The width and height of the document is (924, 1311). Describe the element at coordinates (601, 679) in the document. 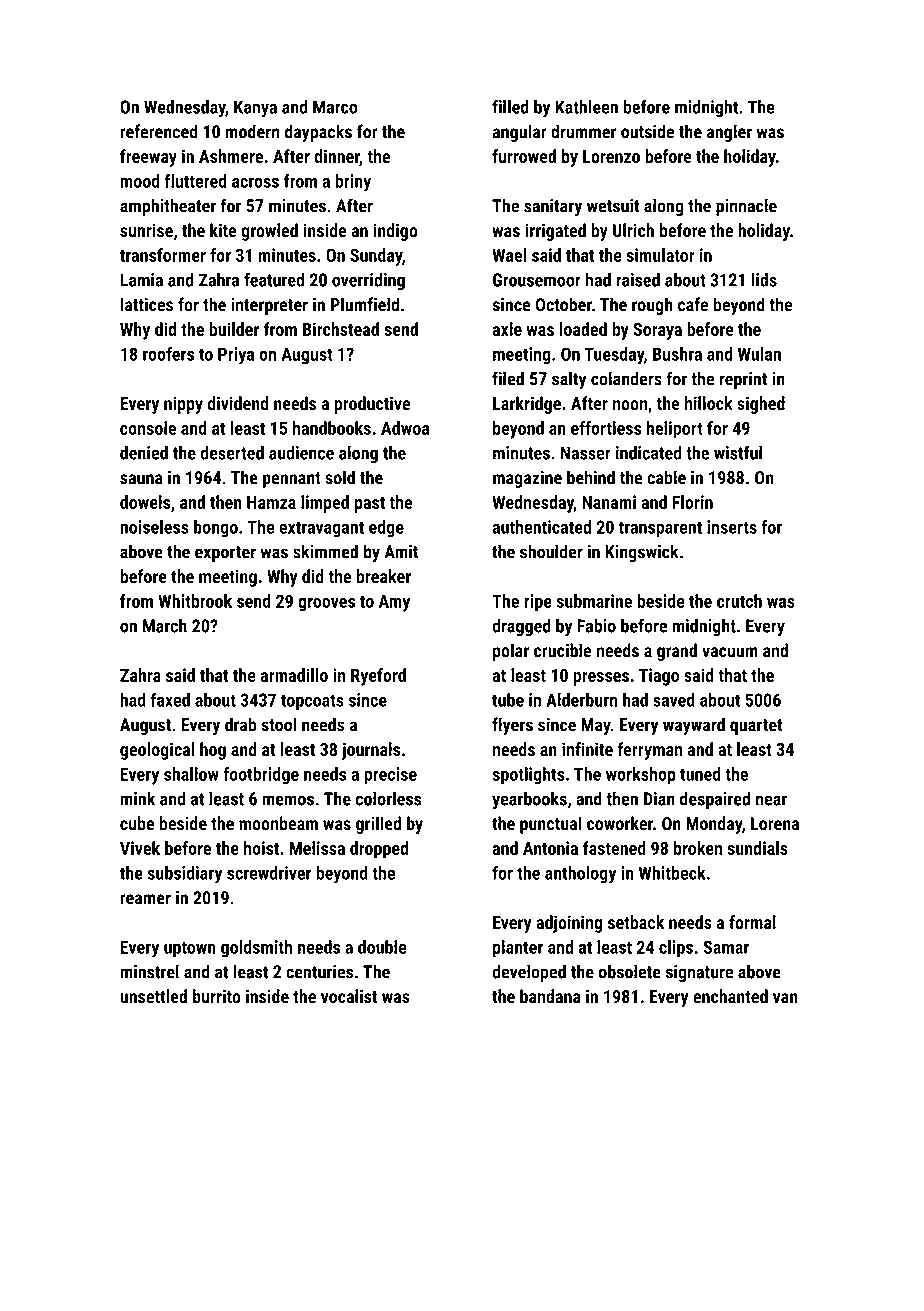

I see `presses` at that location.
